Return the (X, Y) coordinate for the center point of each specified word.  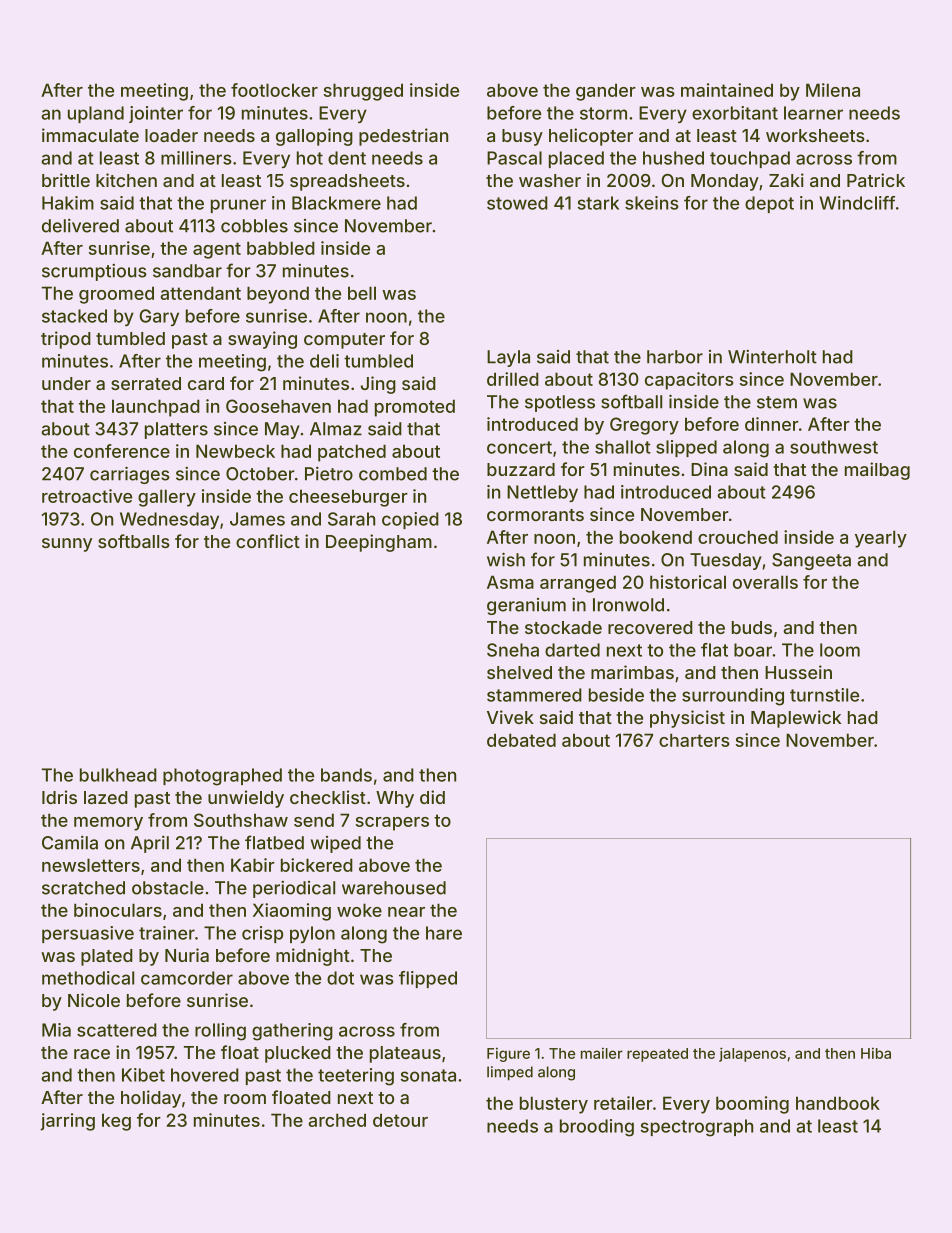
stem (777, 402)
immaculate (90, 135)
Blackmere (336, 203)
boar (753, 650)
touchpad (750, 159)
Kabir (253, 865)
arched (337, 1120)
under (66, 383)
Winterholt (772, 357)
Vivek (510, 717)
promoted (415, 408)
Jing (378, 385)
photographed (222, 777)
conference (122, 451)
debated (521, 740)
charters (694, 740)
